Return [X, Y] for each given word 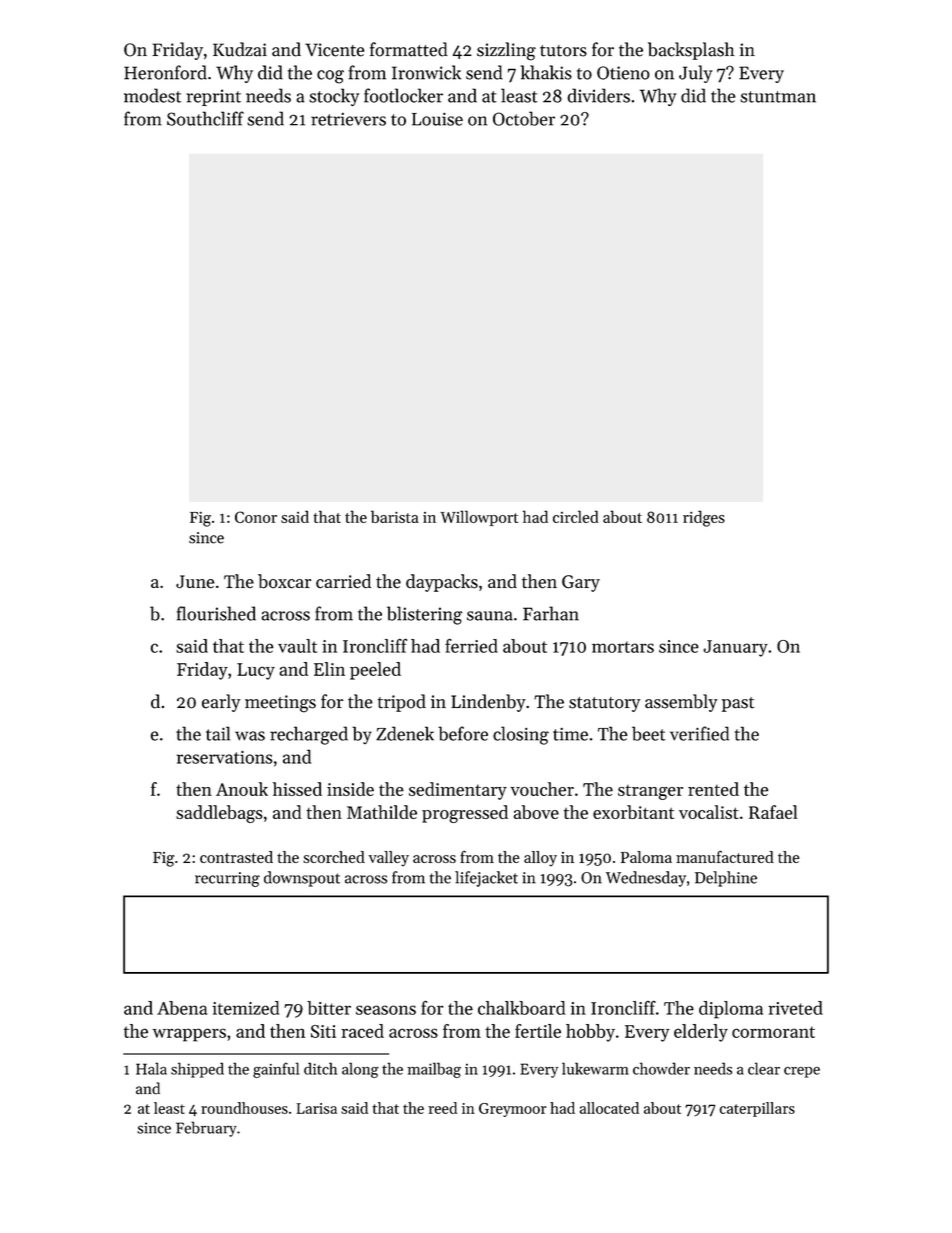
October [524, 118]
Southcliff [205, 118]
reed [442, 1108]
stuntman [778, 97]
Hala [151, 1068]
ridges [704, 518]
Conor [256, 517]
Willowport [479, 518]
